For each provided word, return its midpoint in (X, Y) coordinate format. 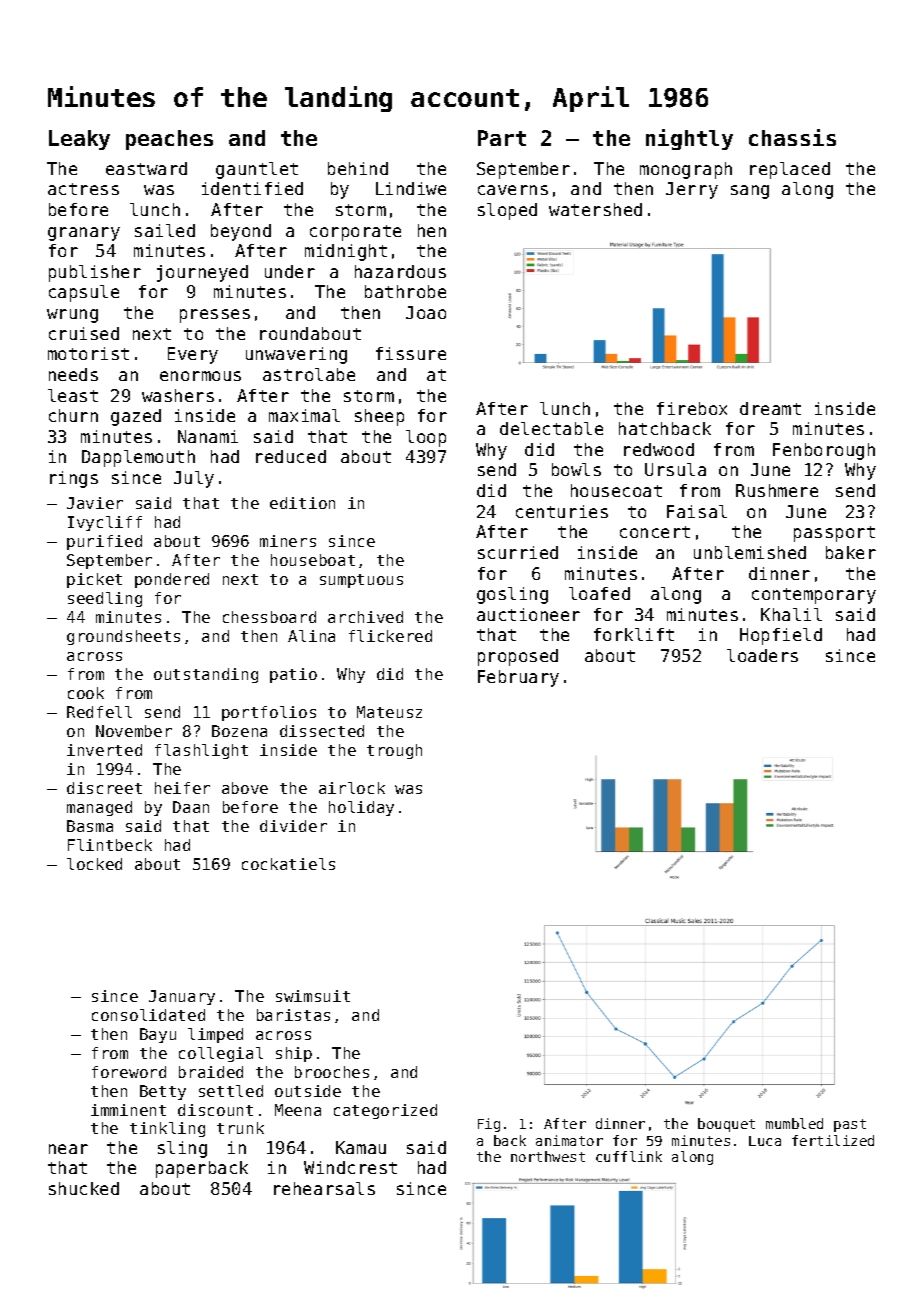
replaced (790, 170)
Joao (426, 312)
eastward (146, 168)
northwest (548, 1156)
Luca (765, 1141)
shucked (84, 1188)
